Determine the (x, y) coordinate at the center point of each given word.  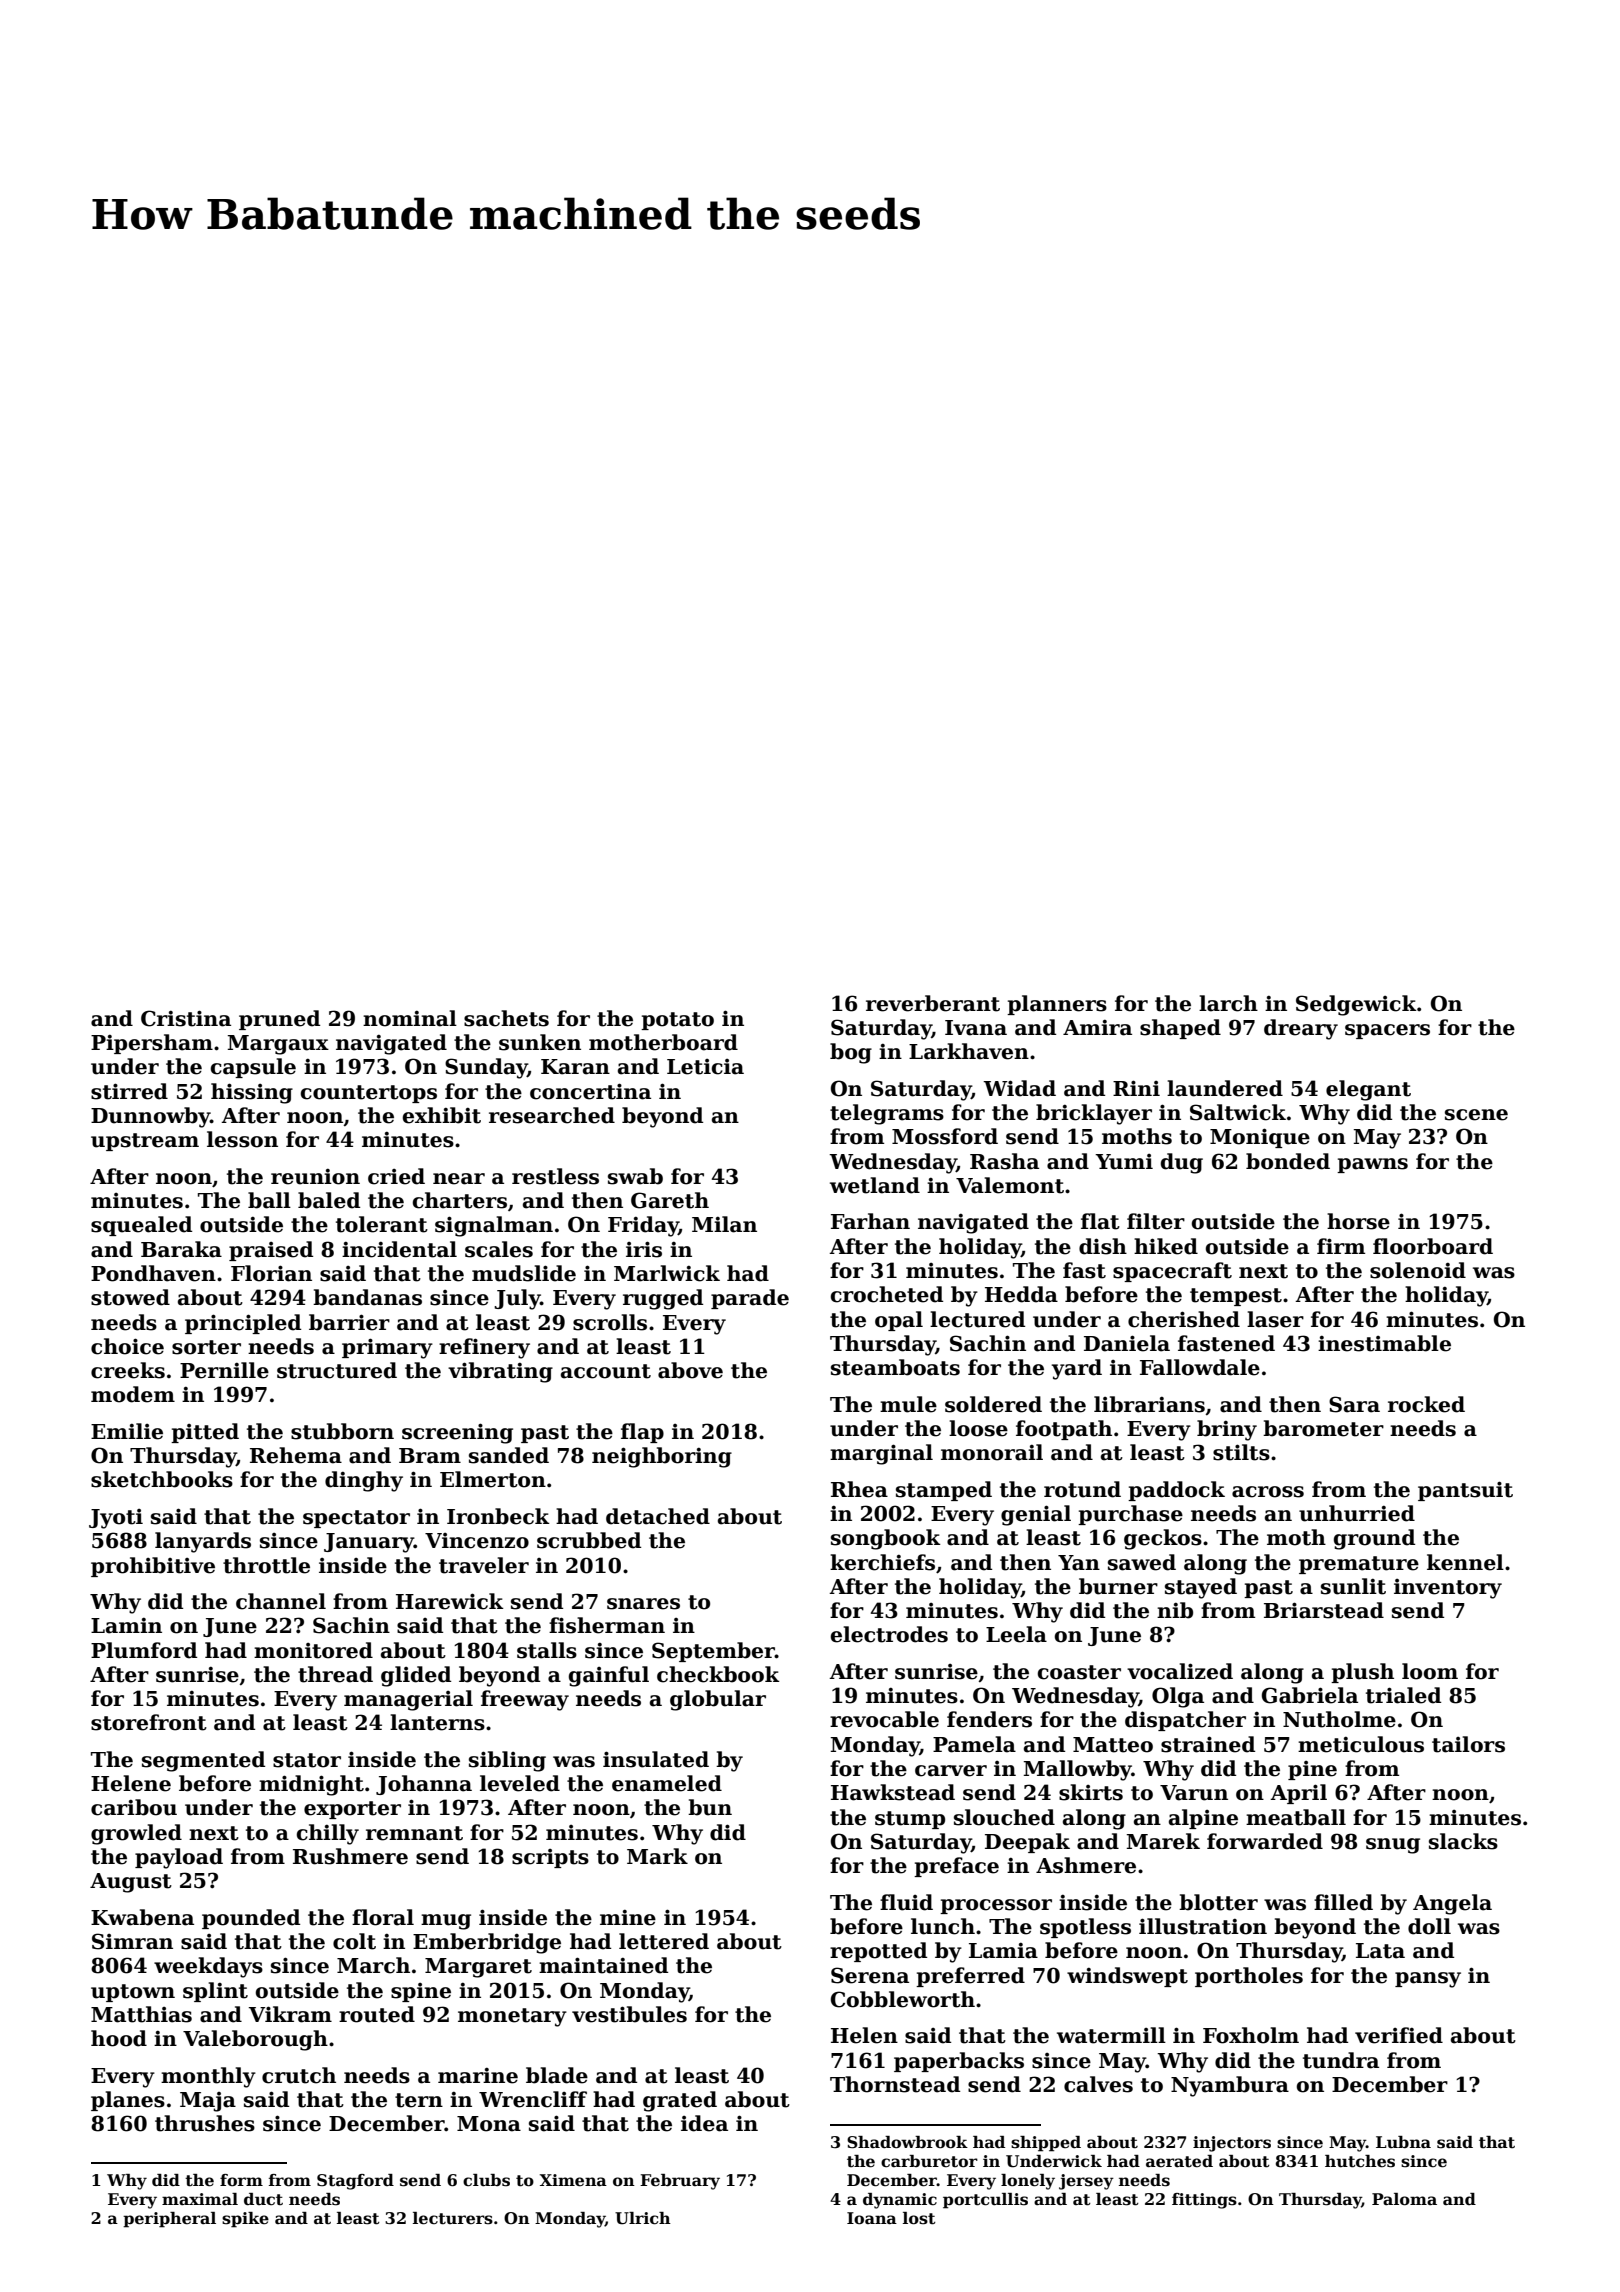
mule (908, 1404)
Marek (1163, 1841)
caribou (134, 1807)
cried (396, 1176)
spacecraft (1172, 1272)
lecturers (453, 2218)
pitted (205, 1433)
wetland (875, 1185)
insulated (656, 1759)
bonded (1288, 1161)
